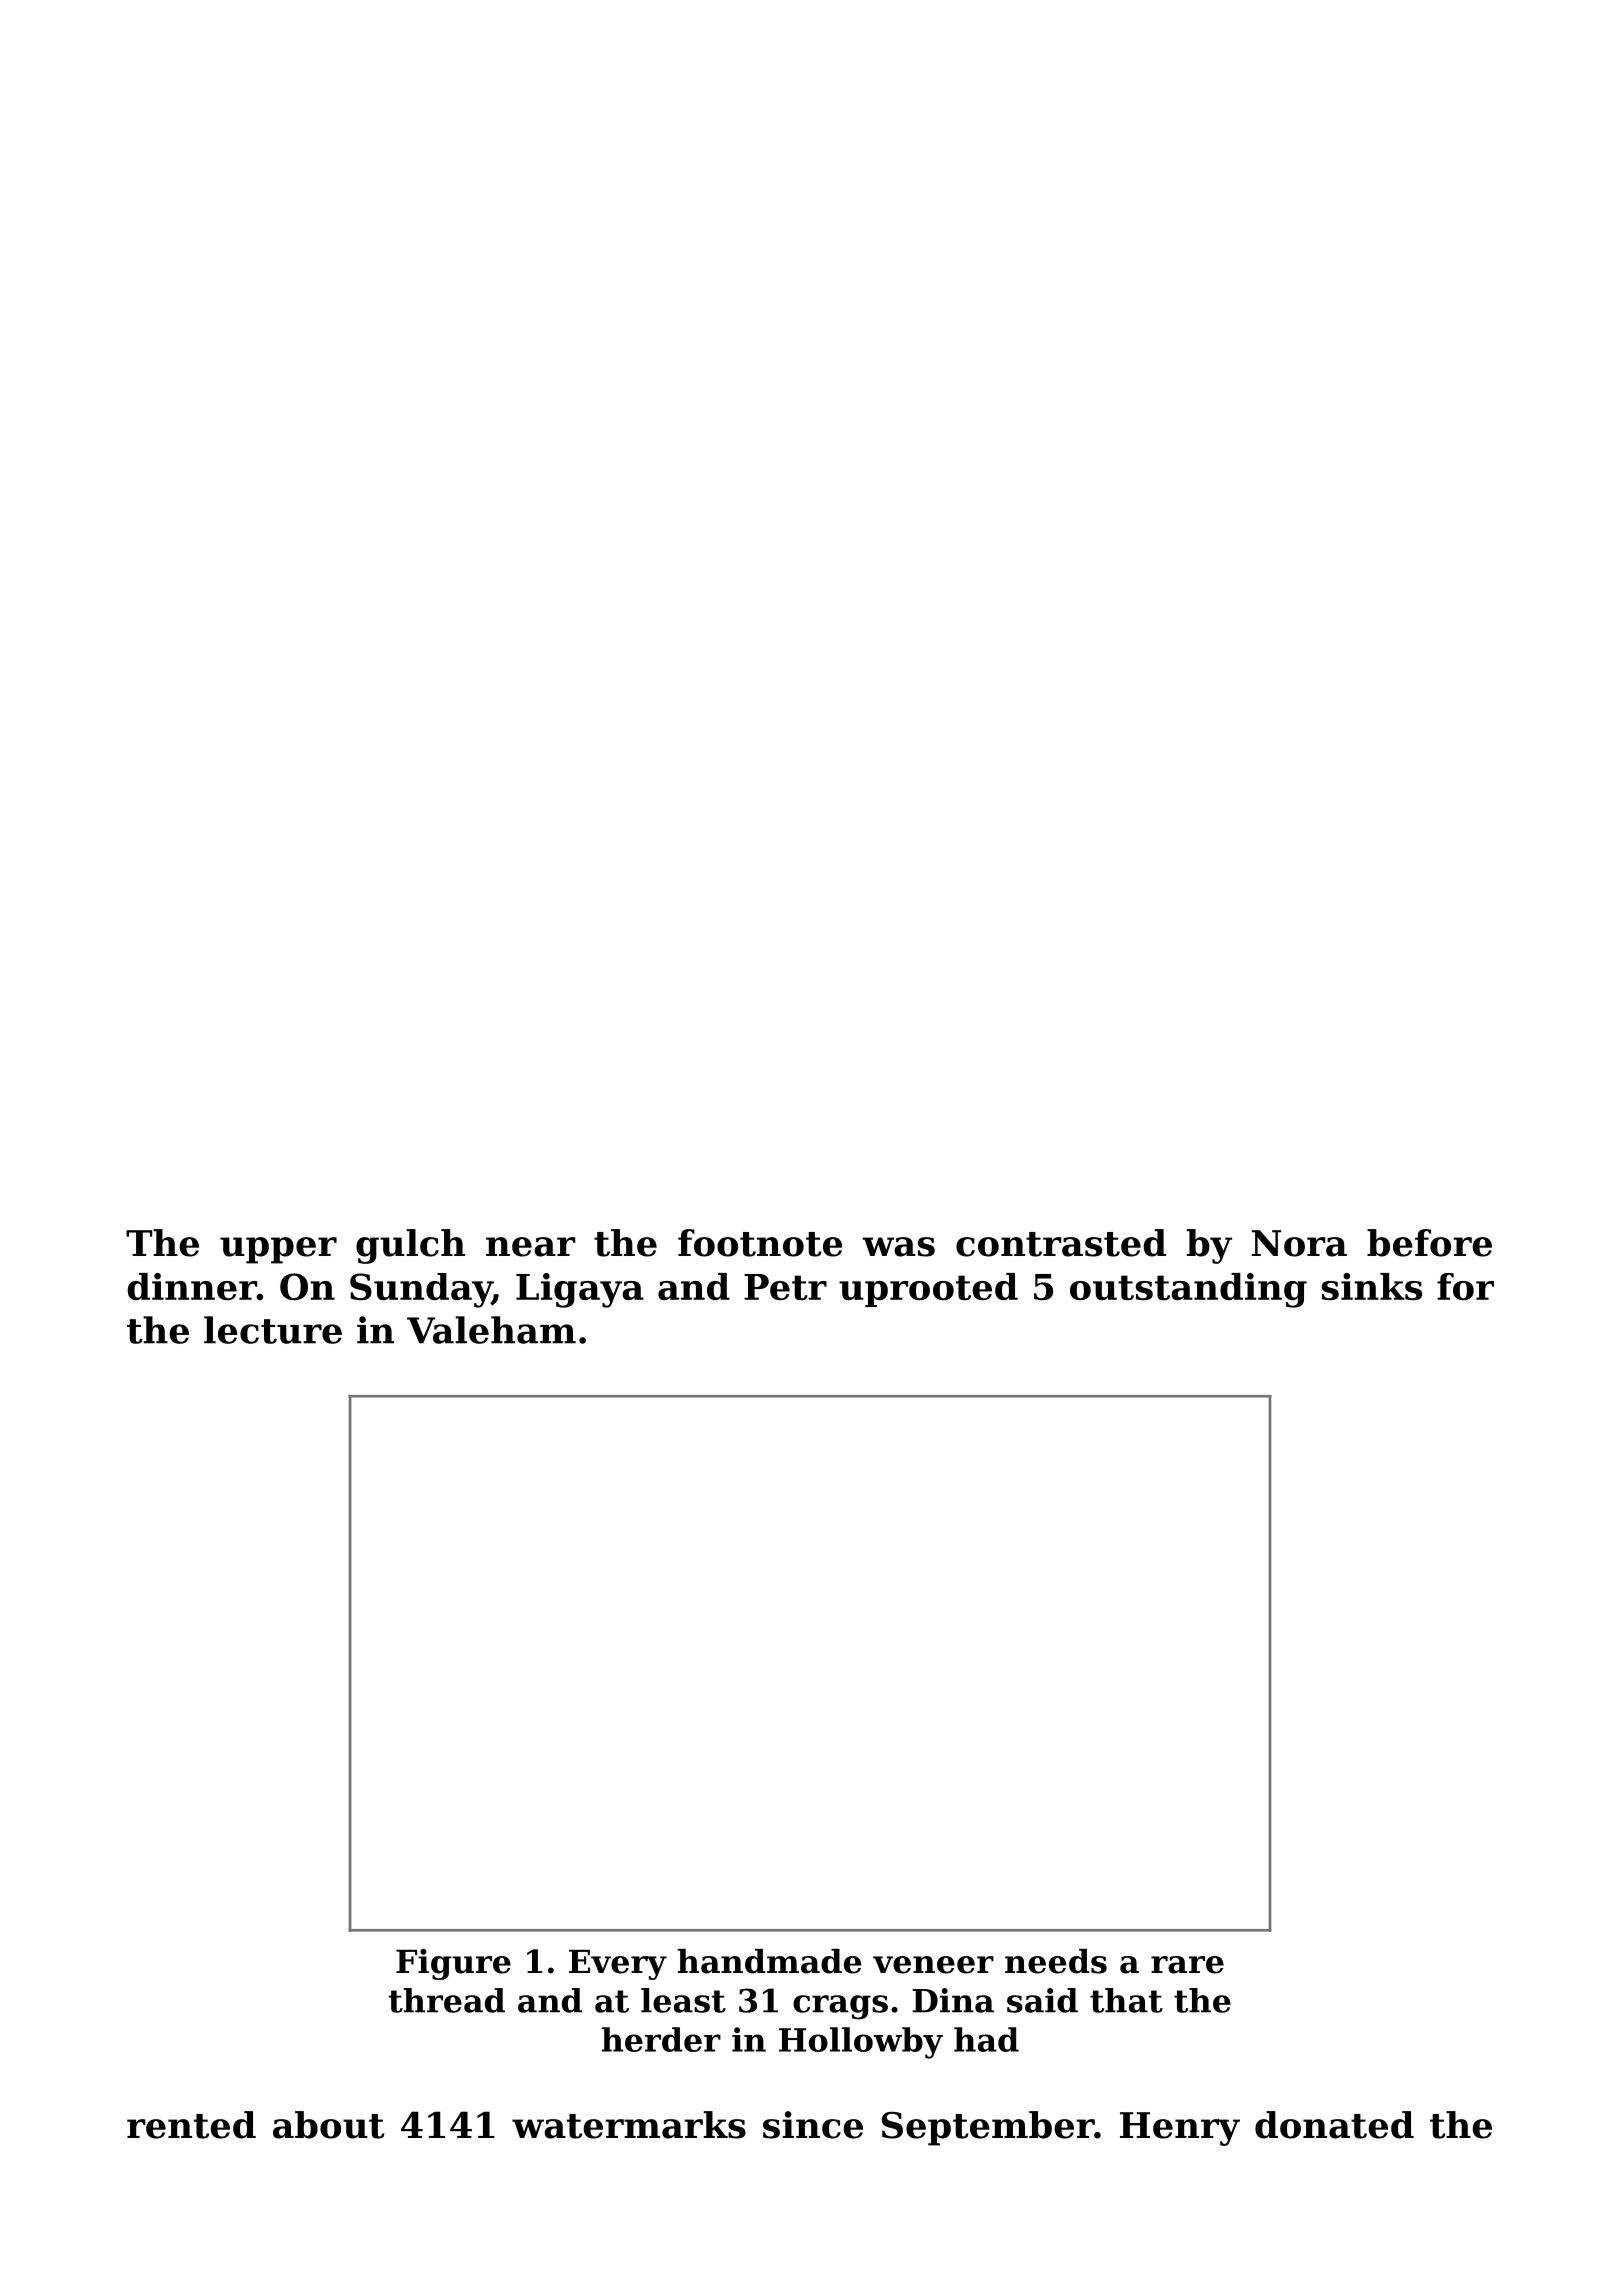  Describe the element at coordinates (760, 1243) in the document. I see `footnote` at that location.
